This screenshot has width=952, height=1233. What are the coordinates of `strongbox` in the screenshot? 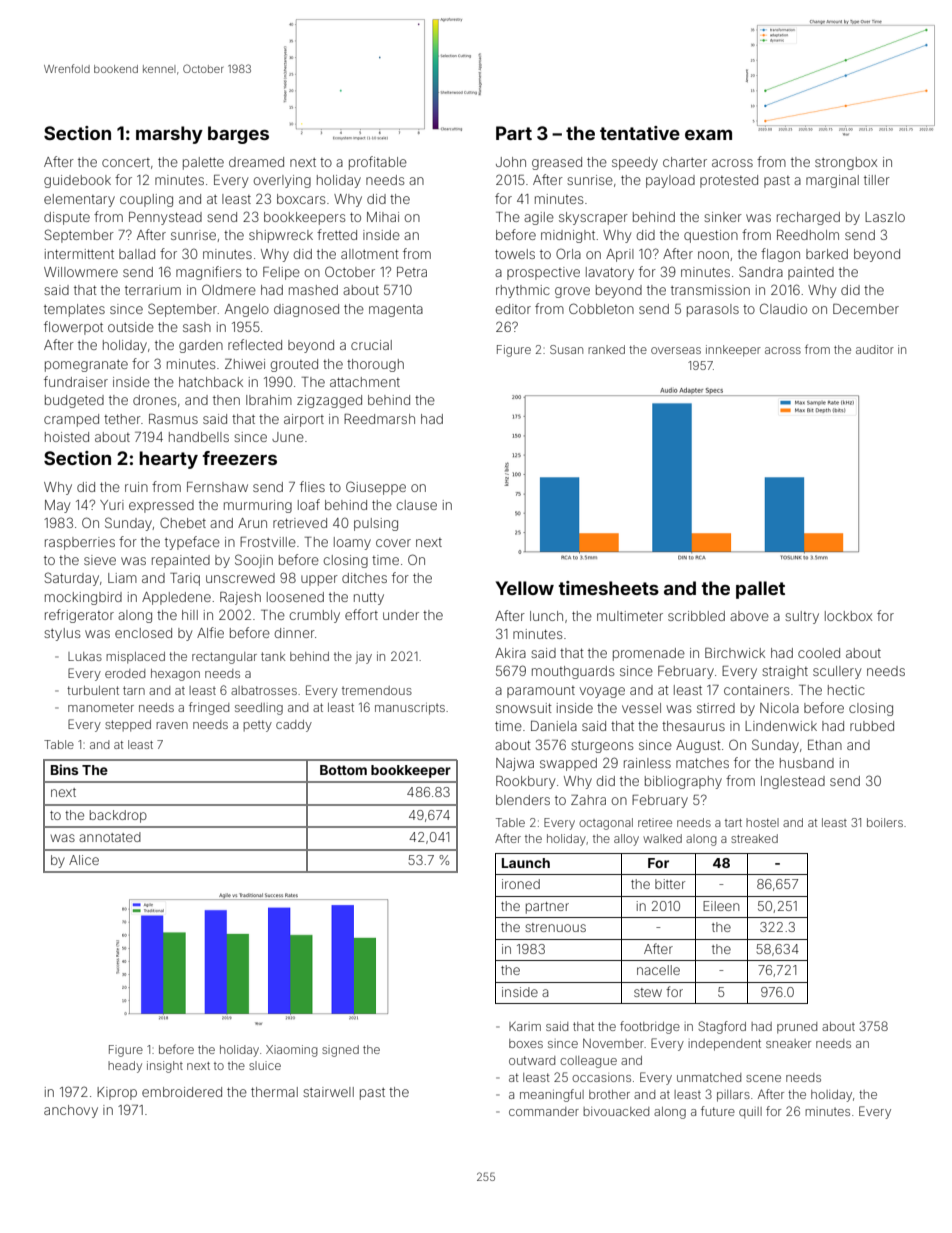 It's located at (846, 163).
